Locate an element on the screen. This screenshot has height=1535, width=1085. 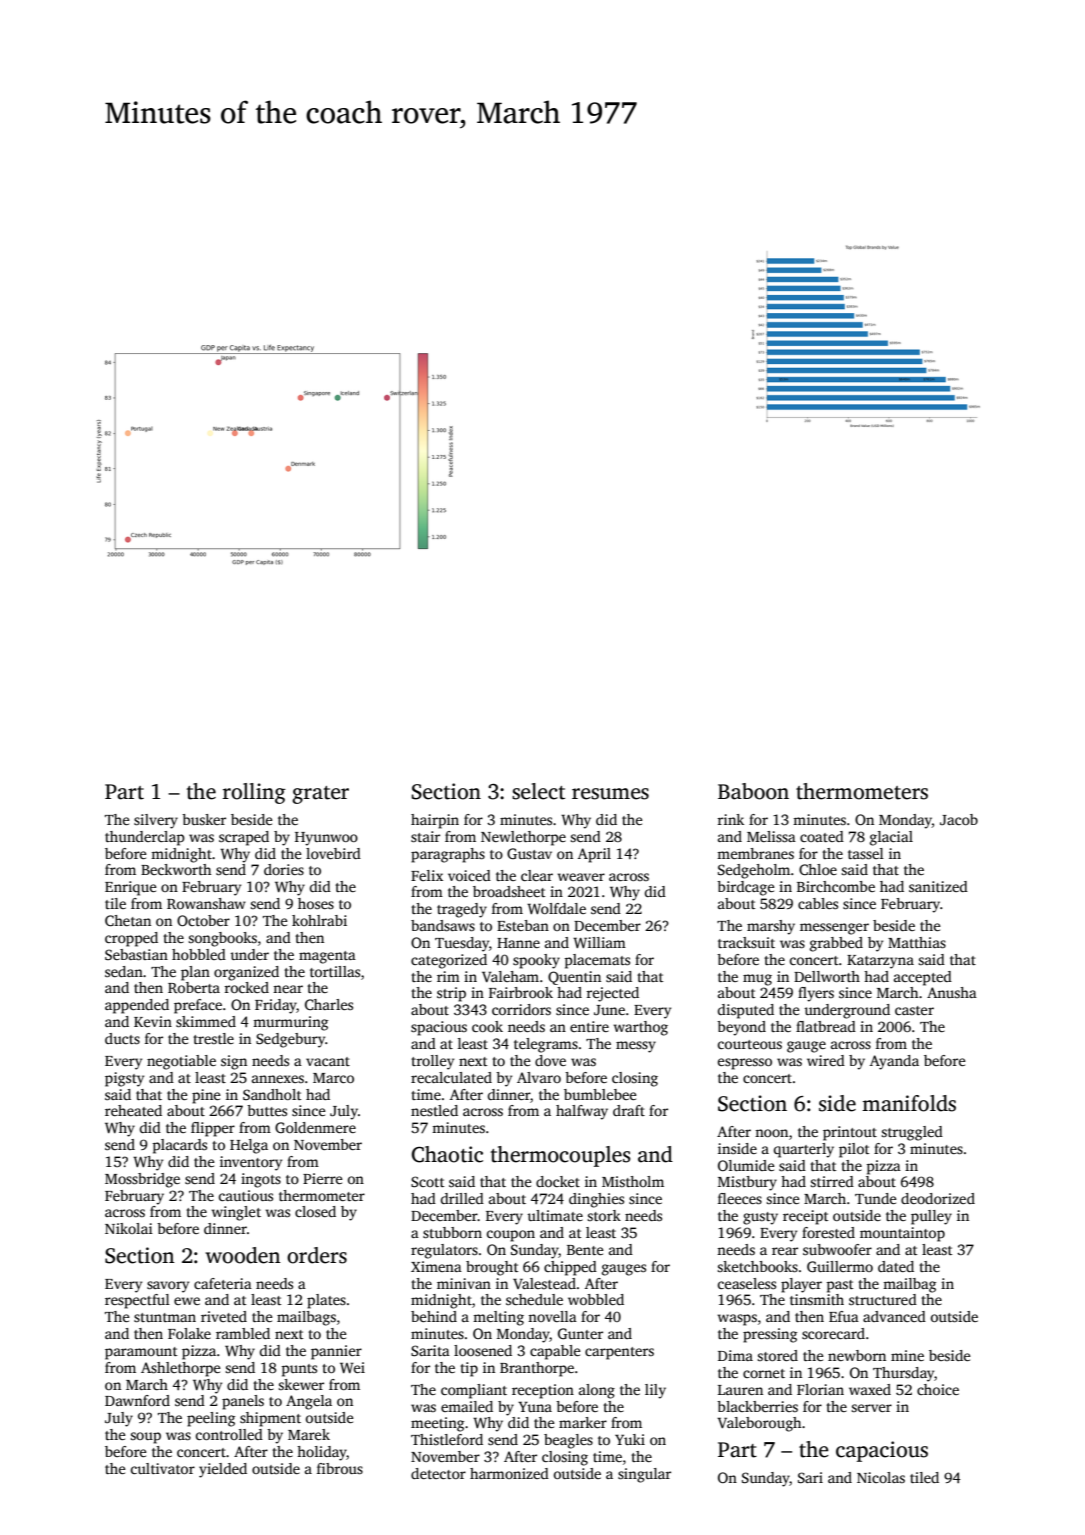
recalculated is located at coordinates (451, 1077).
